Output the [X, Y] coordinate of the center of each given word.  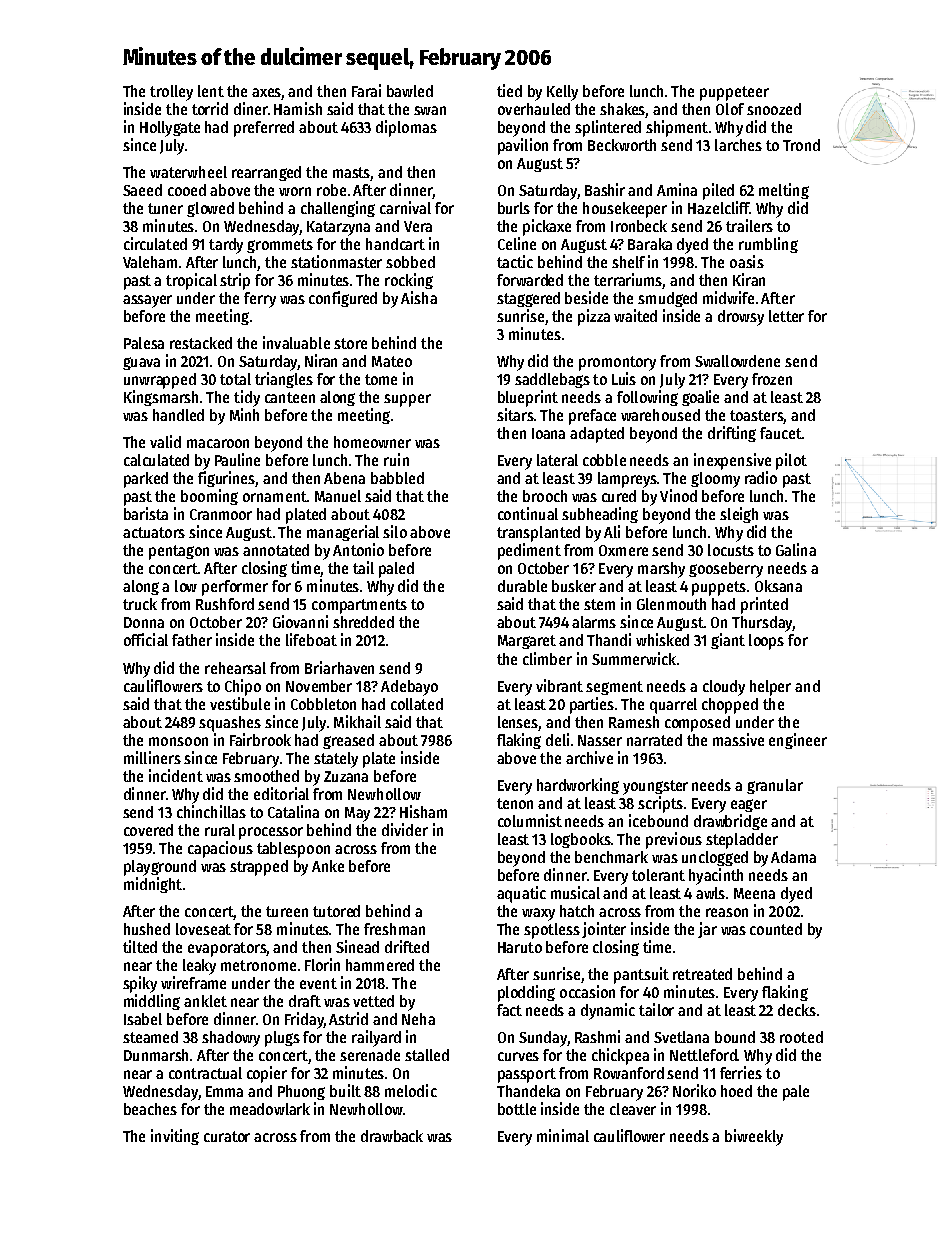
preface [592, 417]
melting [784, 191]
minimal [563, 1135]
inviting [175, 1137]
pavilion [523, 146]
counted [776, 929]
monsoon [178, 741]
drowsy [741, 318]
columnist [530, 820]
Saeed [142, 190]
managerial [343, 533]
